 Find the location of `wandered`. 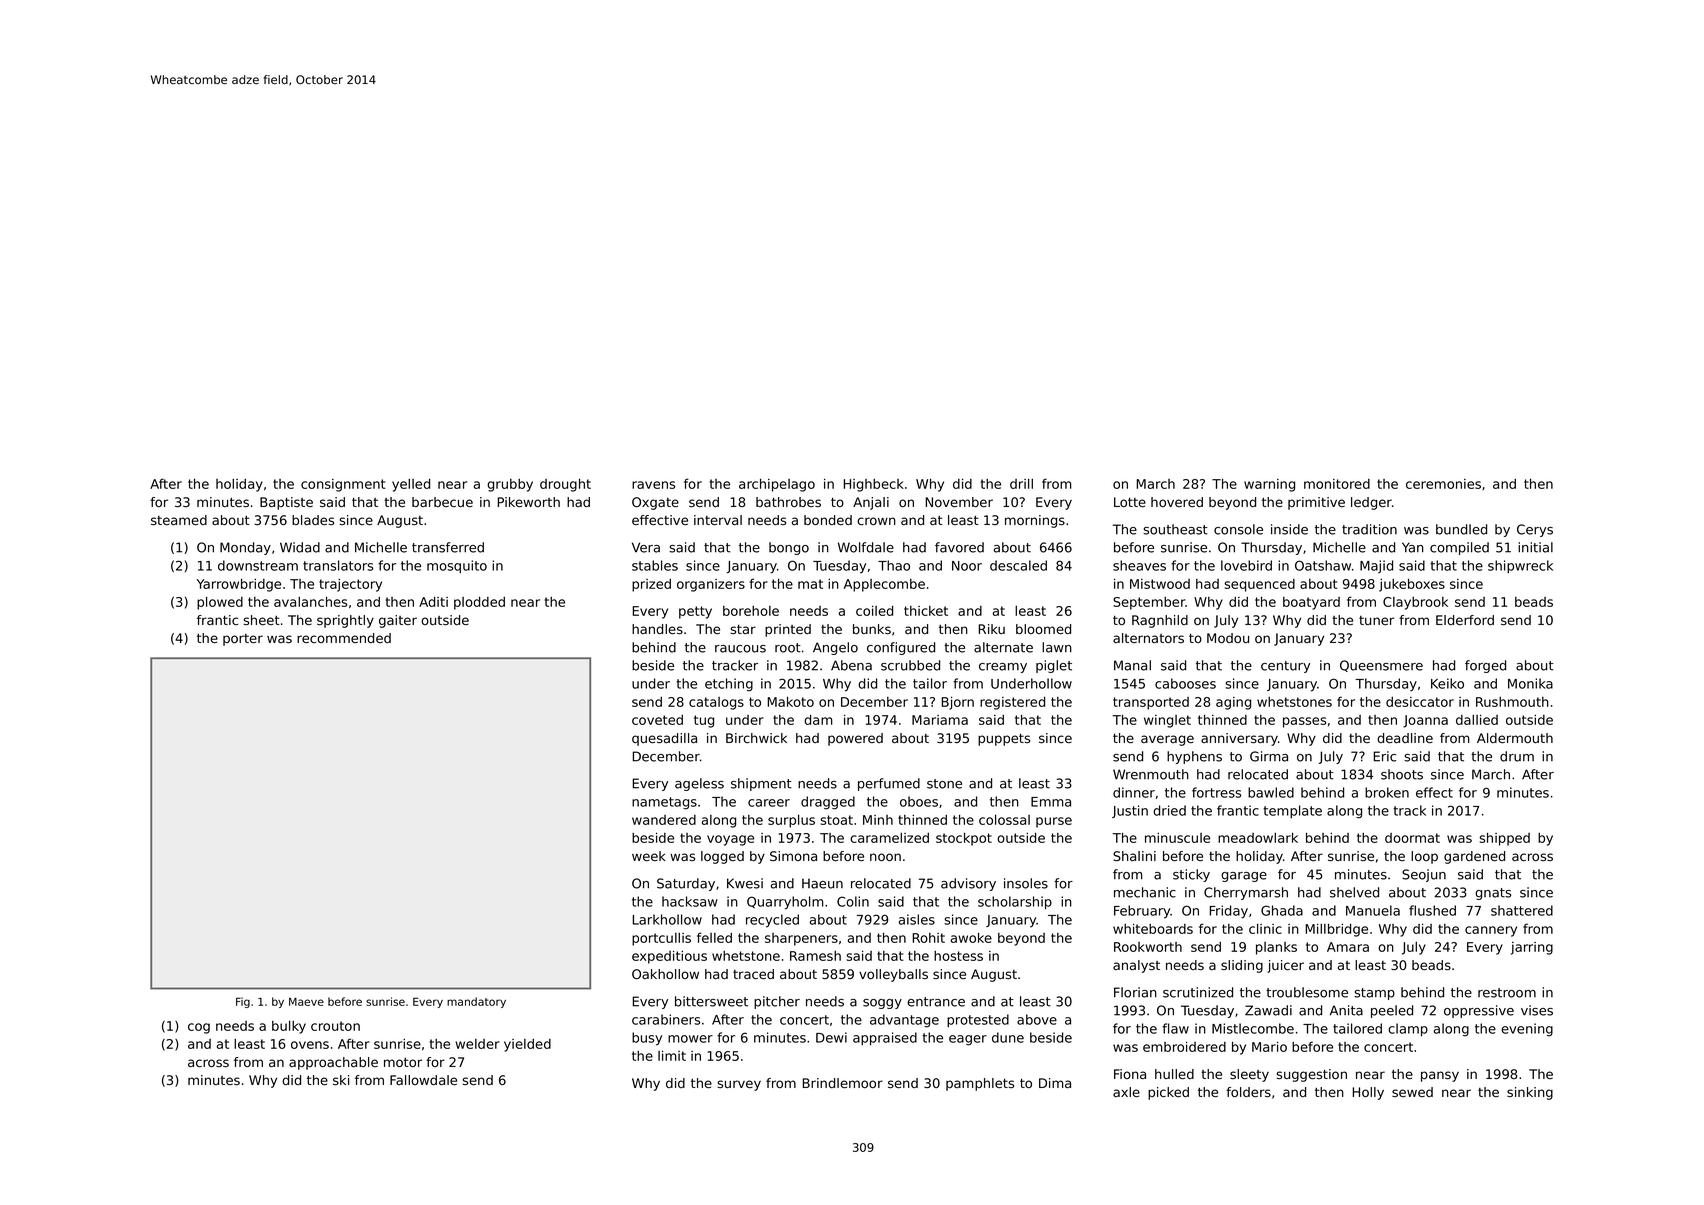

wandered is located at coordinates (664, 820).
